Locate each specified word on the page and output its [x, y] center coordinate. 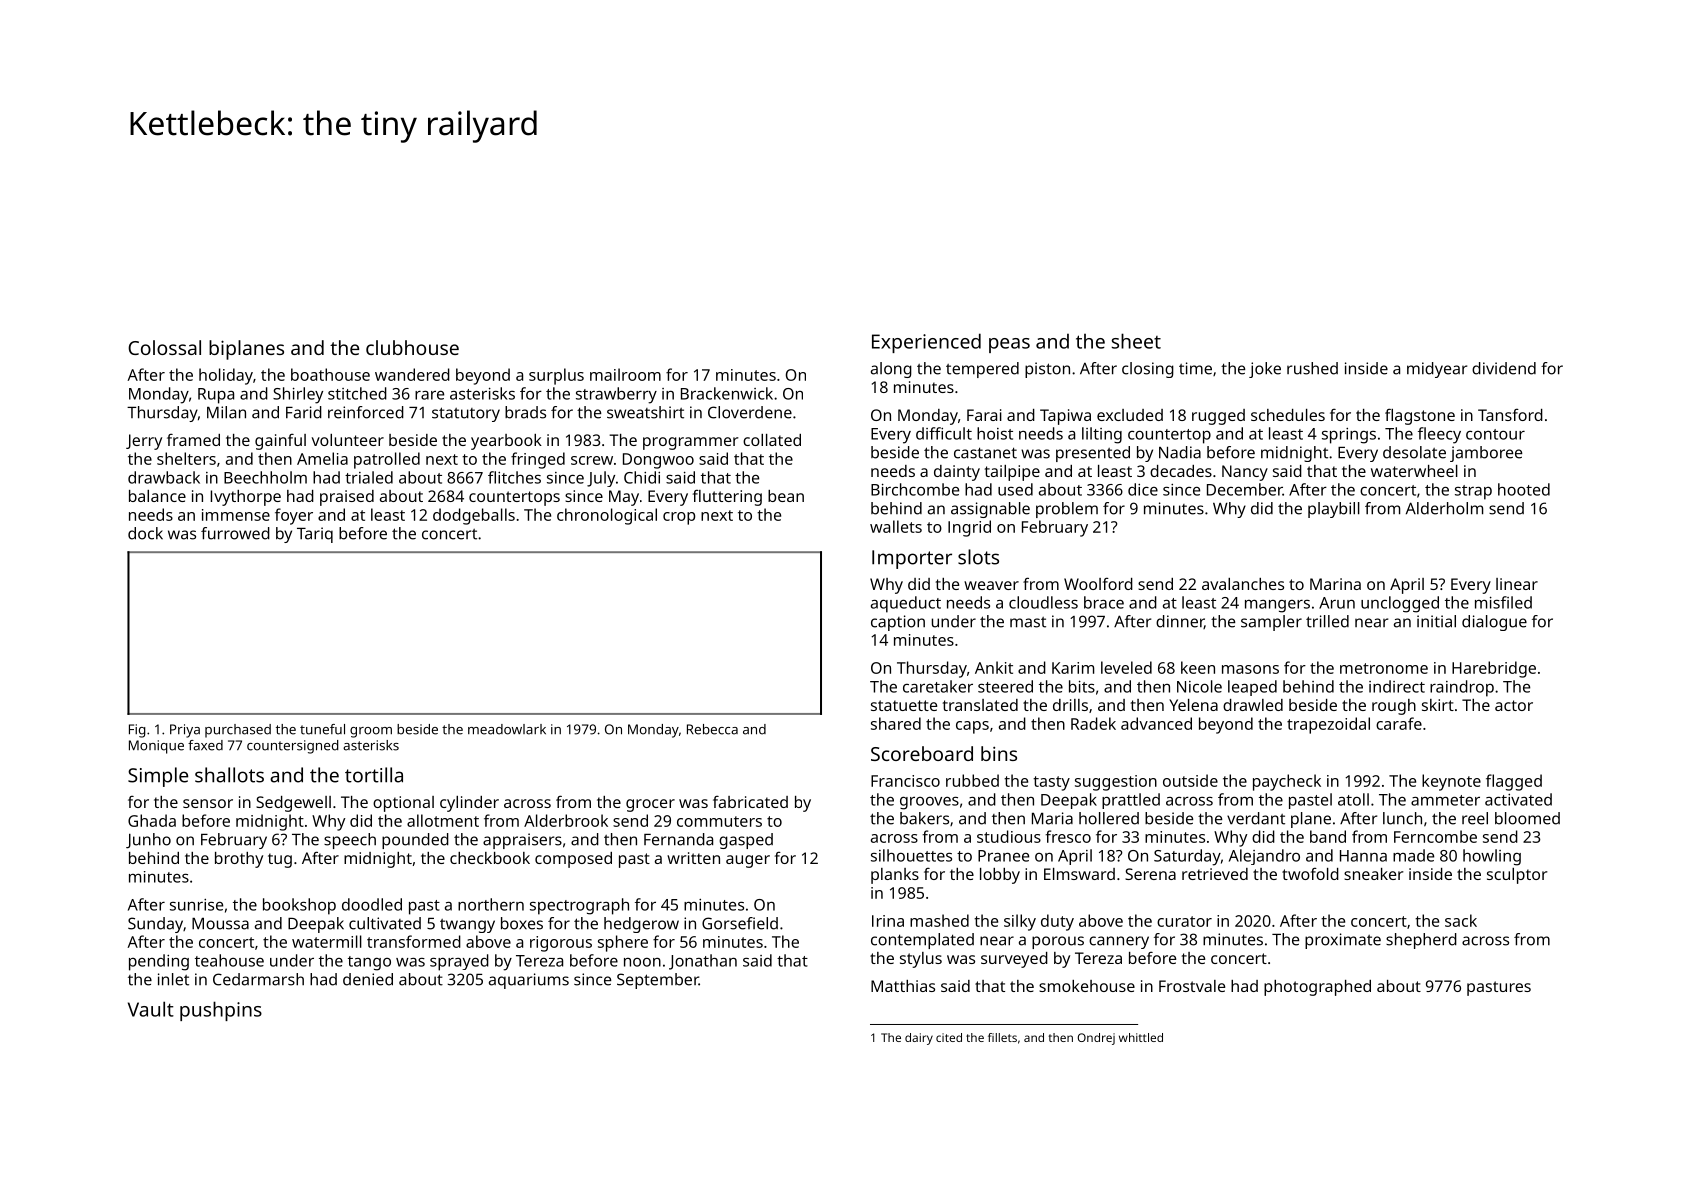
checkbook [490, 858]
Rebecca [712, 729]
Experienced [926, 343]
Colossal [164, 347]
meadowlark [507, 729]
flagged [1514, 782]
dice [1143, 489]
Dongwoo [658, 461]
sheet [1136, 341]
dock [145, 533]
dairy [919, 1039]
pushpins [221, 1011]
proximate [1343, 941]
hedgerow [641, 925]
